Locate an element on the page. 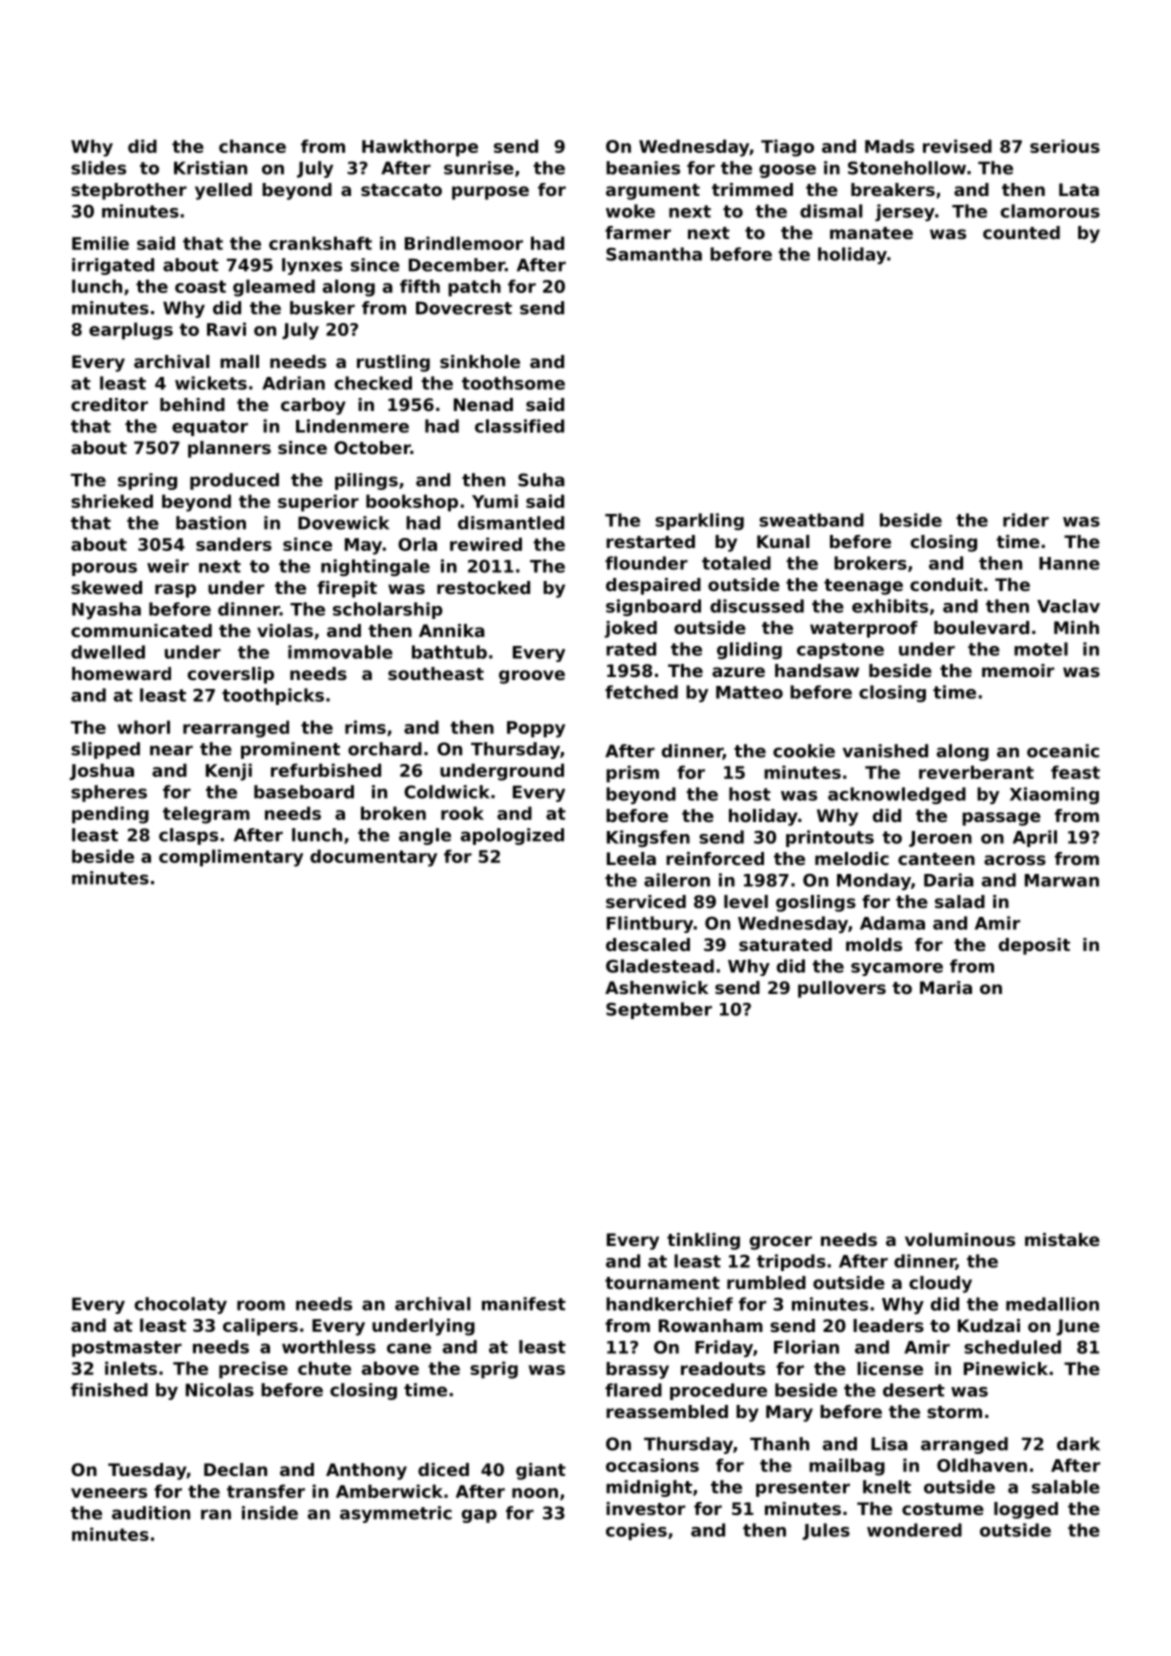  sunrise is located at coordinates (479, 168).
